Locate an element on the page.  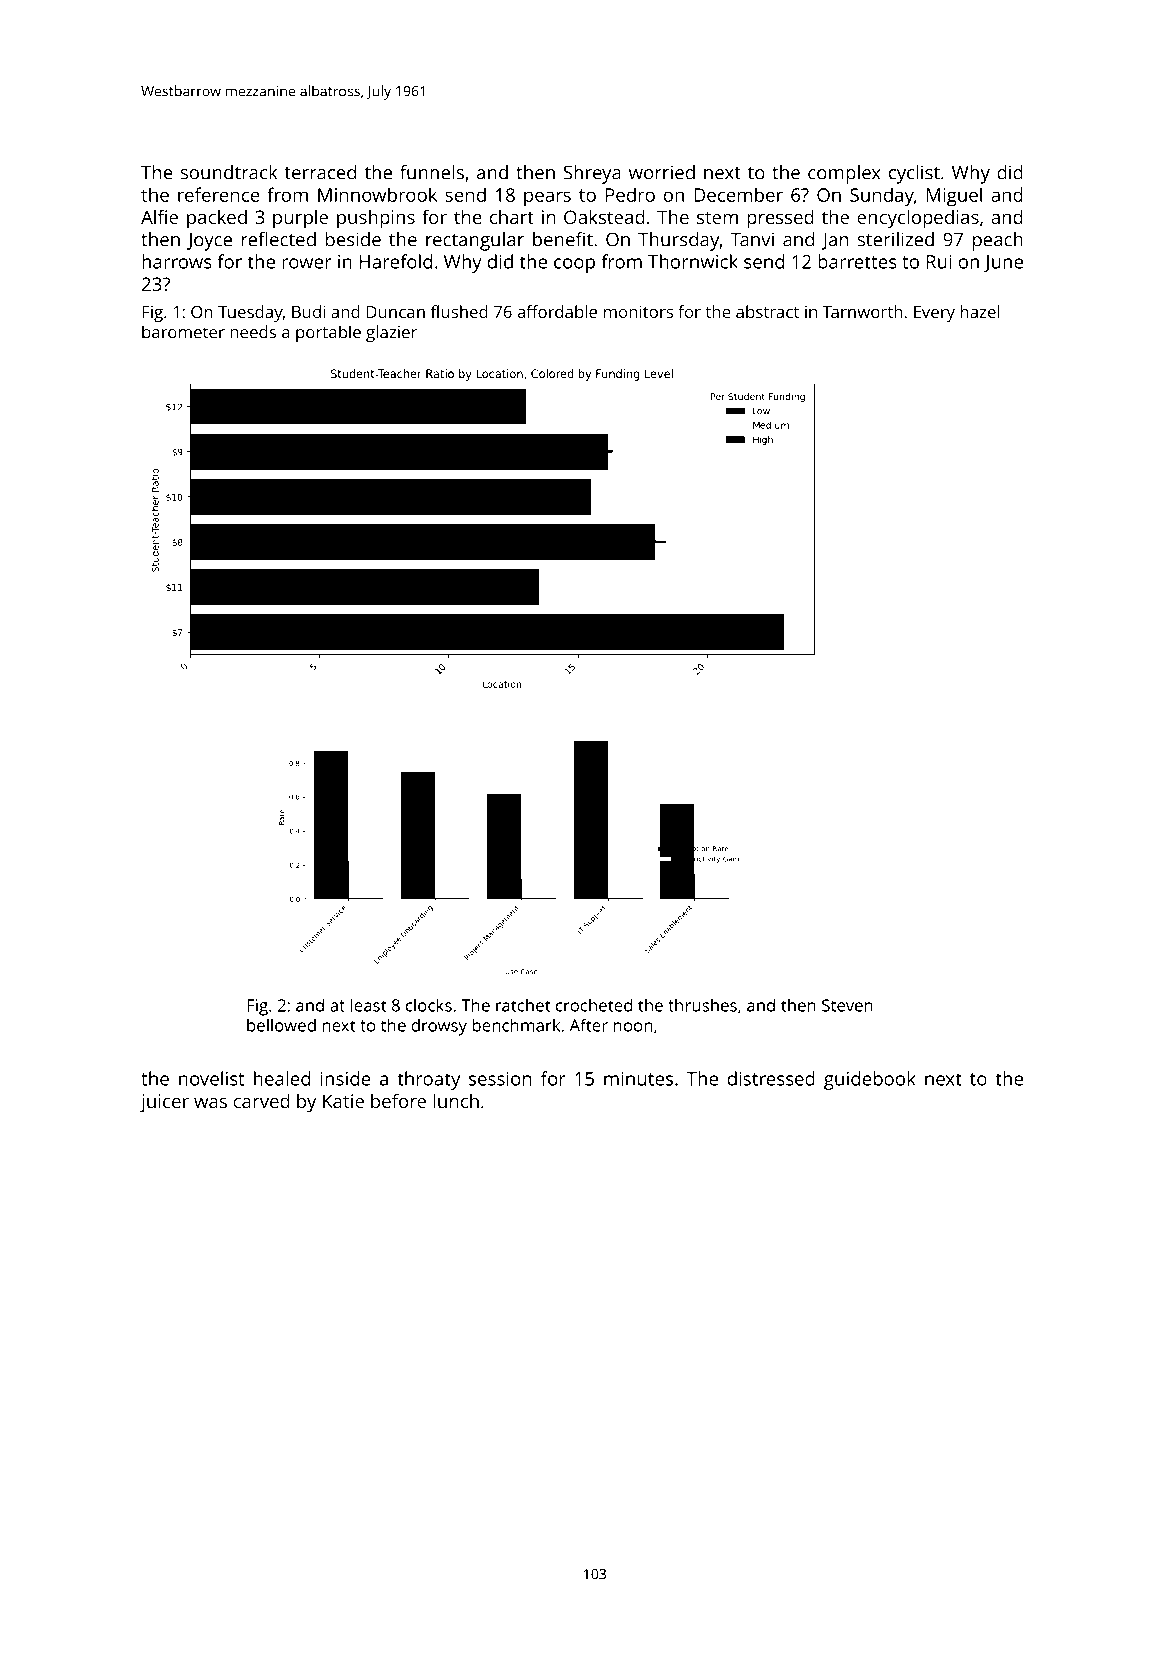
After is located at coordinates (589, 1025).
